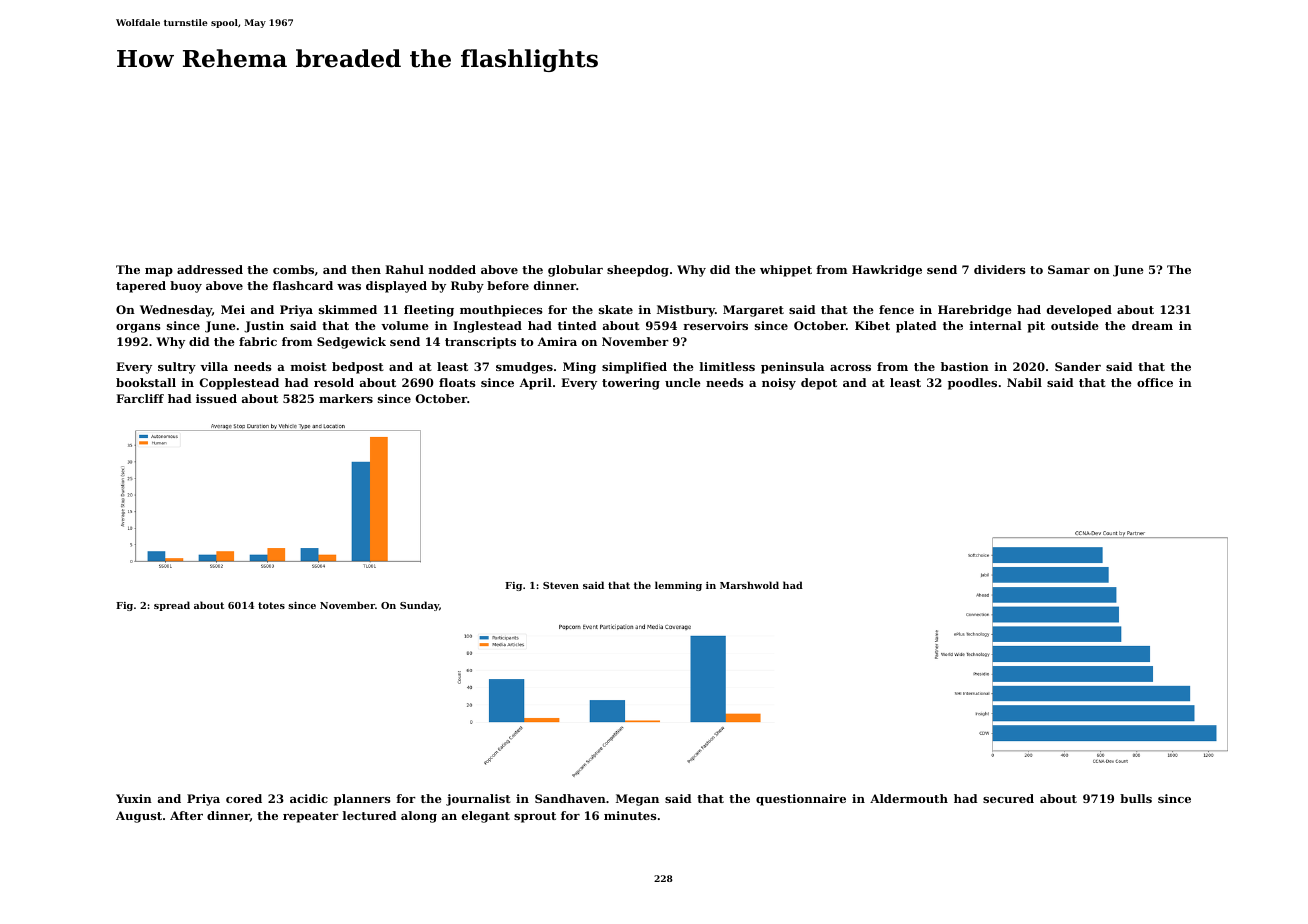 The height and width of the screenshot is (924, 1308). Describe the element at coordinates (631, 384) in the screenshot. I see `towering` at that location.
